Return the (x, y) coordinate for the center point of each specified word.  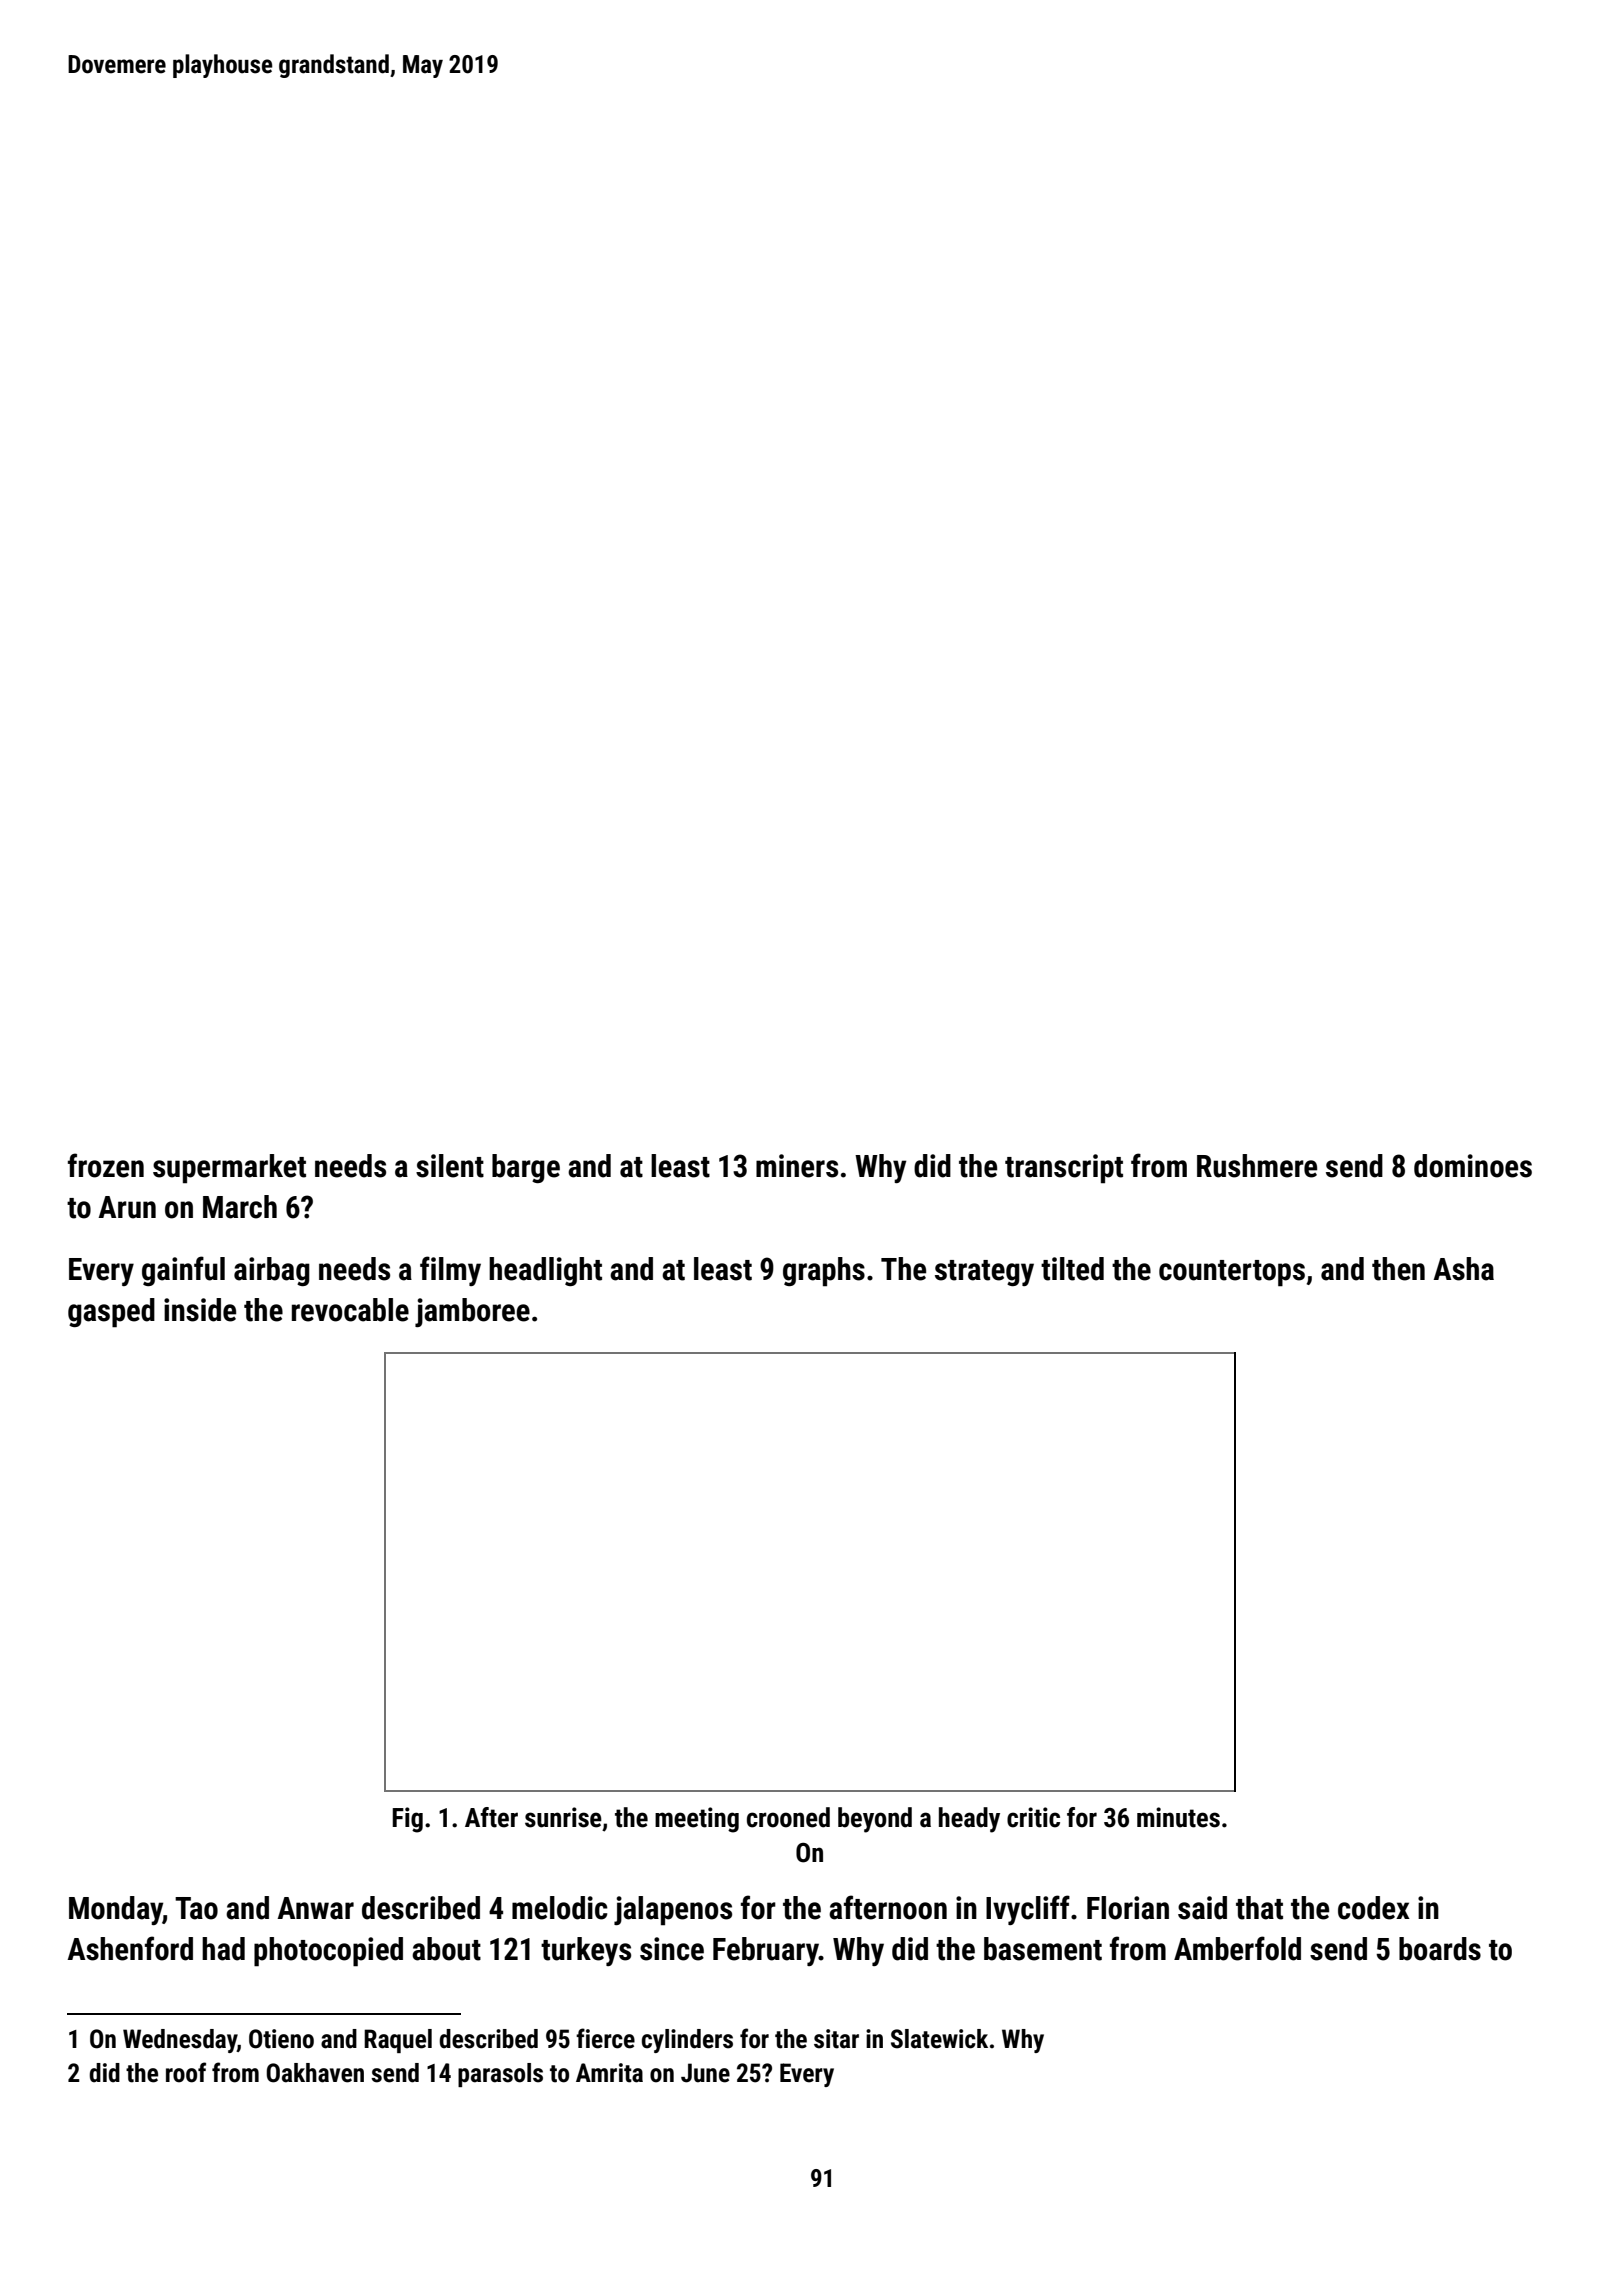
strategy (984, 1273)
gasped (111, 1313)
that (1259, 1908)
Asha (1463, 1269)
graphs (824, 1272)
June (705, 2073)
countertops (1232, 1273)
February (766, 1951)
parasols (500, 2075)
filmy (450, 1271)
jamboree (472, 1312)
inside (200, 1310)
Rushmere (1257, 1166)
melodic (560, 1908)
